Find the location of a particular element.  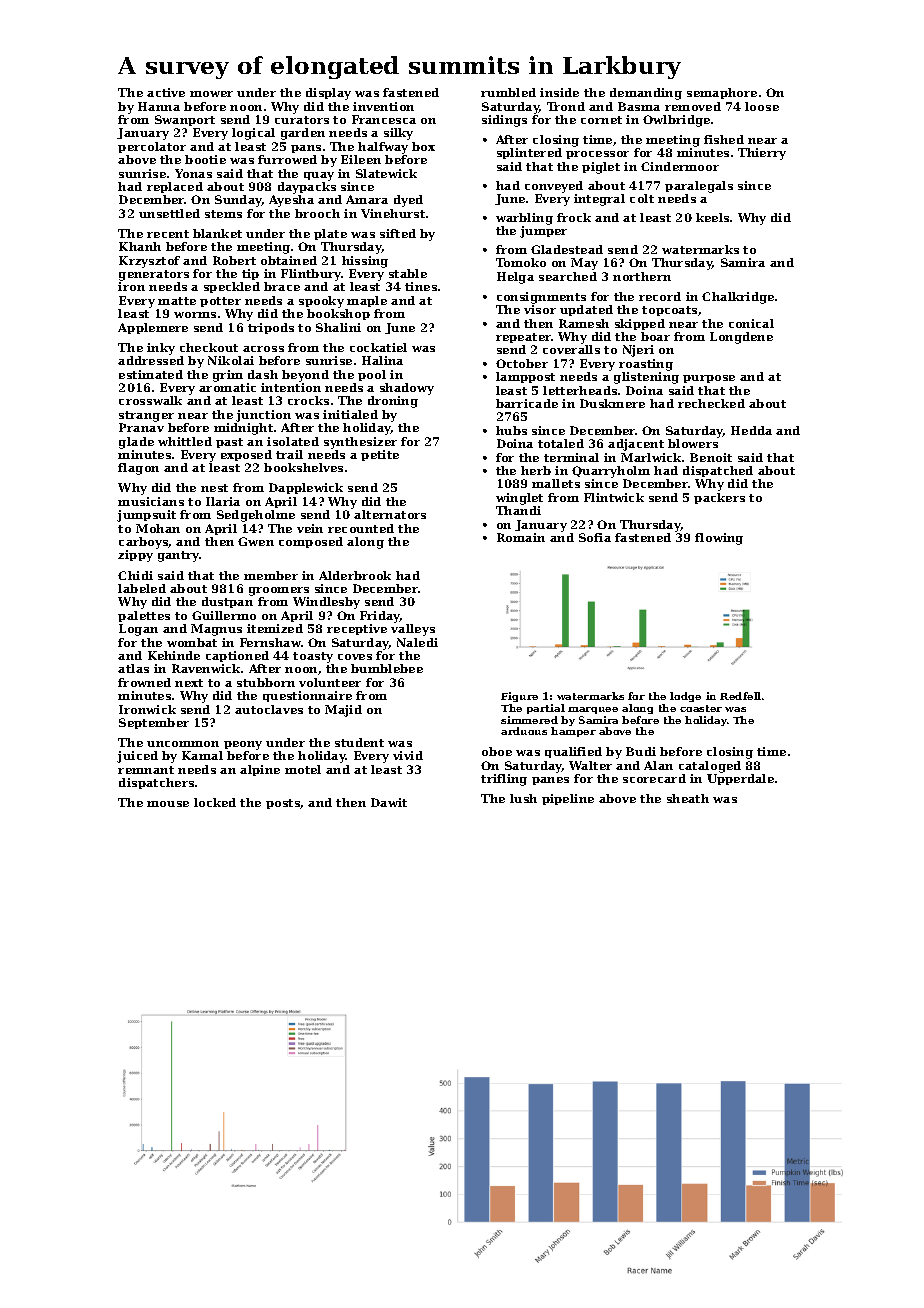

conveyed is located at coordinates (554, 187).
